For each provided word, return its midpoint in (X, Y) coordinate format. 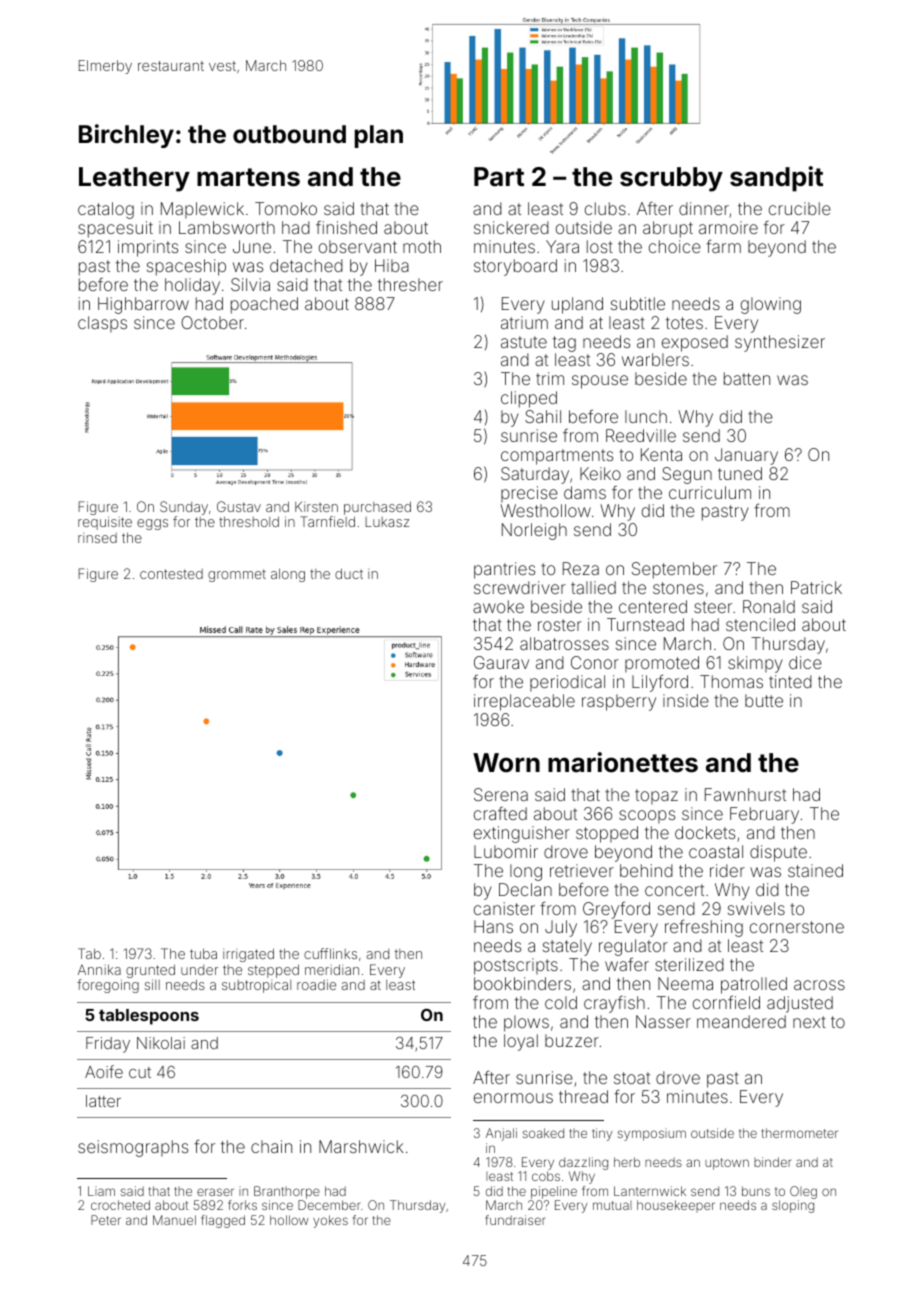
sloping (793, 1206)
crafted (500, 813)
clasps (102, 324)
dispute (778, 853)
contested (171, 574)
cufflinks (330, 953)
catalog (106, 210)
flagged (223, 1221)
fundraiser (515, 1220)
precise (529, 494)
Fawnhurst (745, 794)
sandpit (776, 179)
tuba (203, 953)
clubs (605, 208)
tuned (740, 473)
